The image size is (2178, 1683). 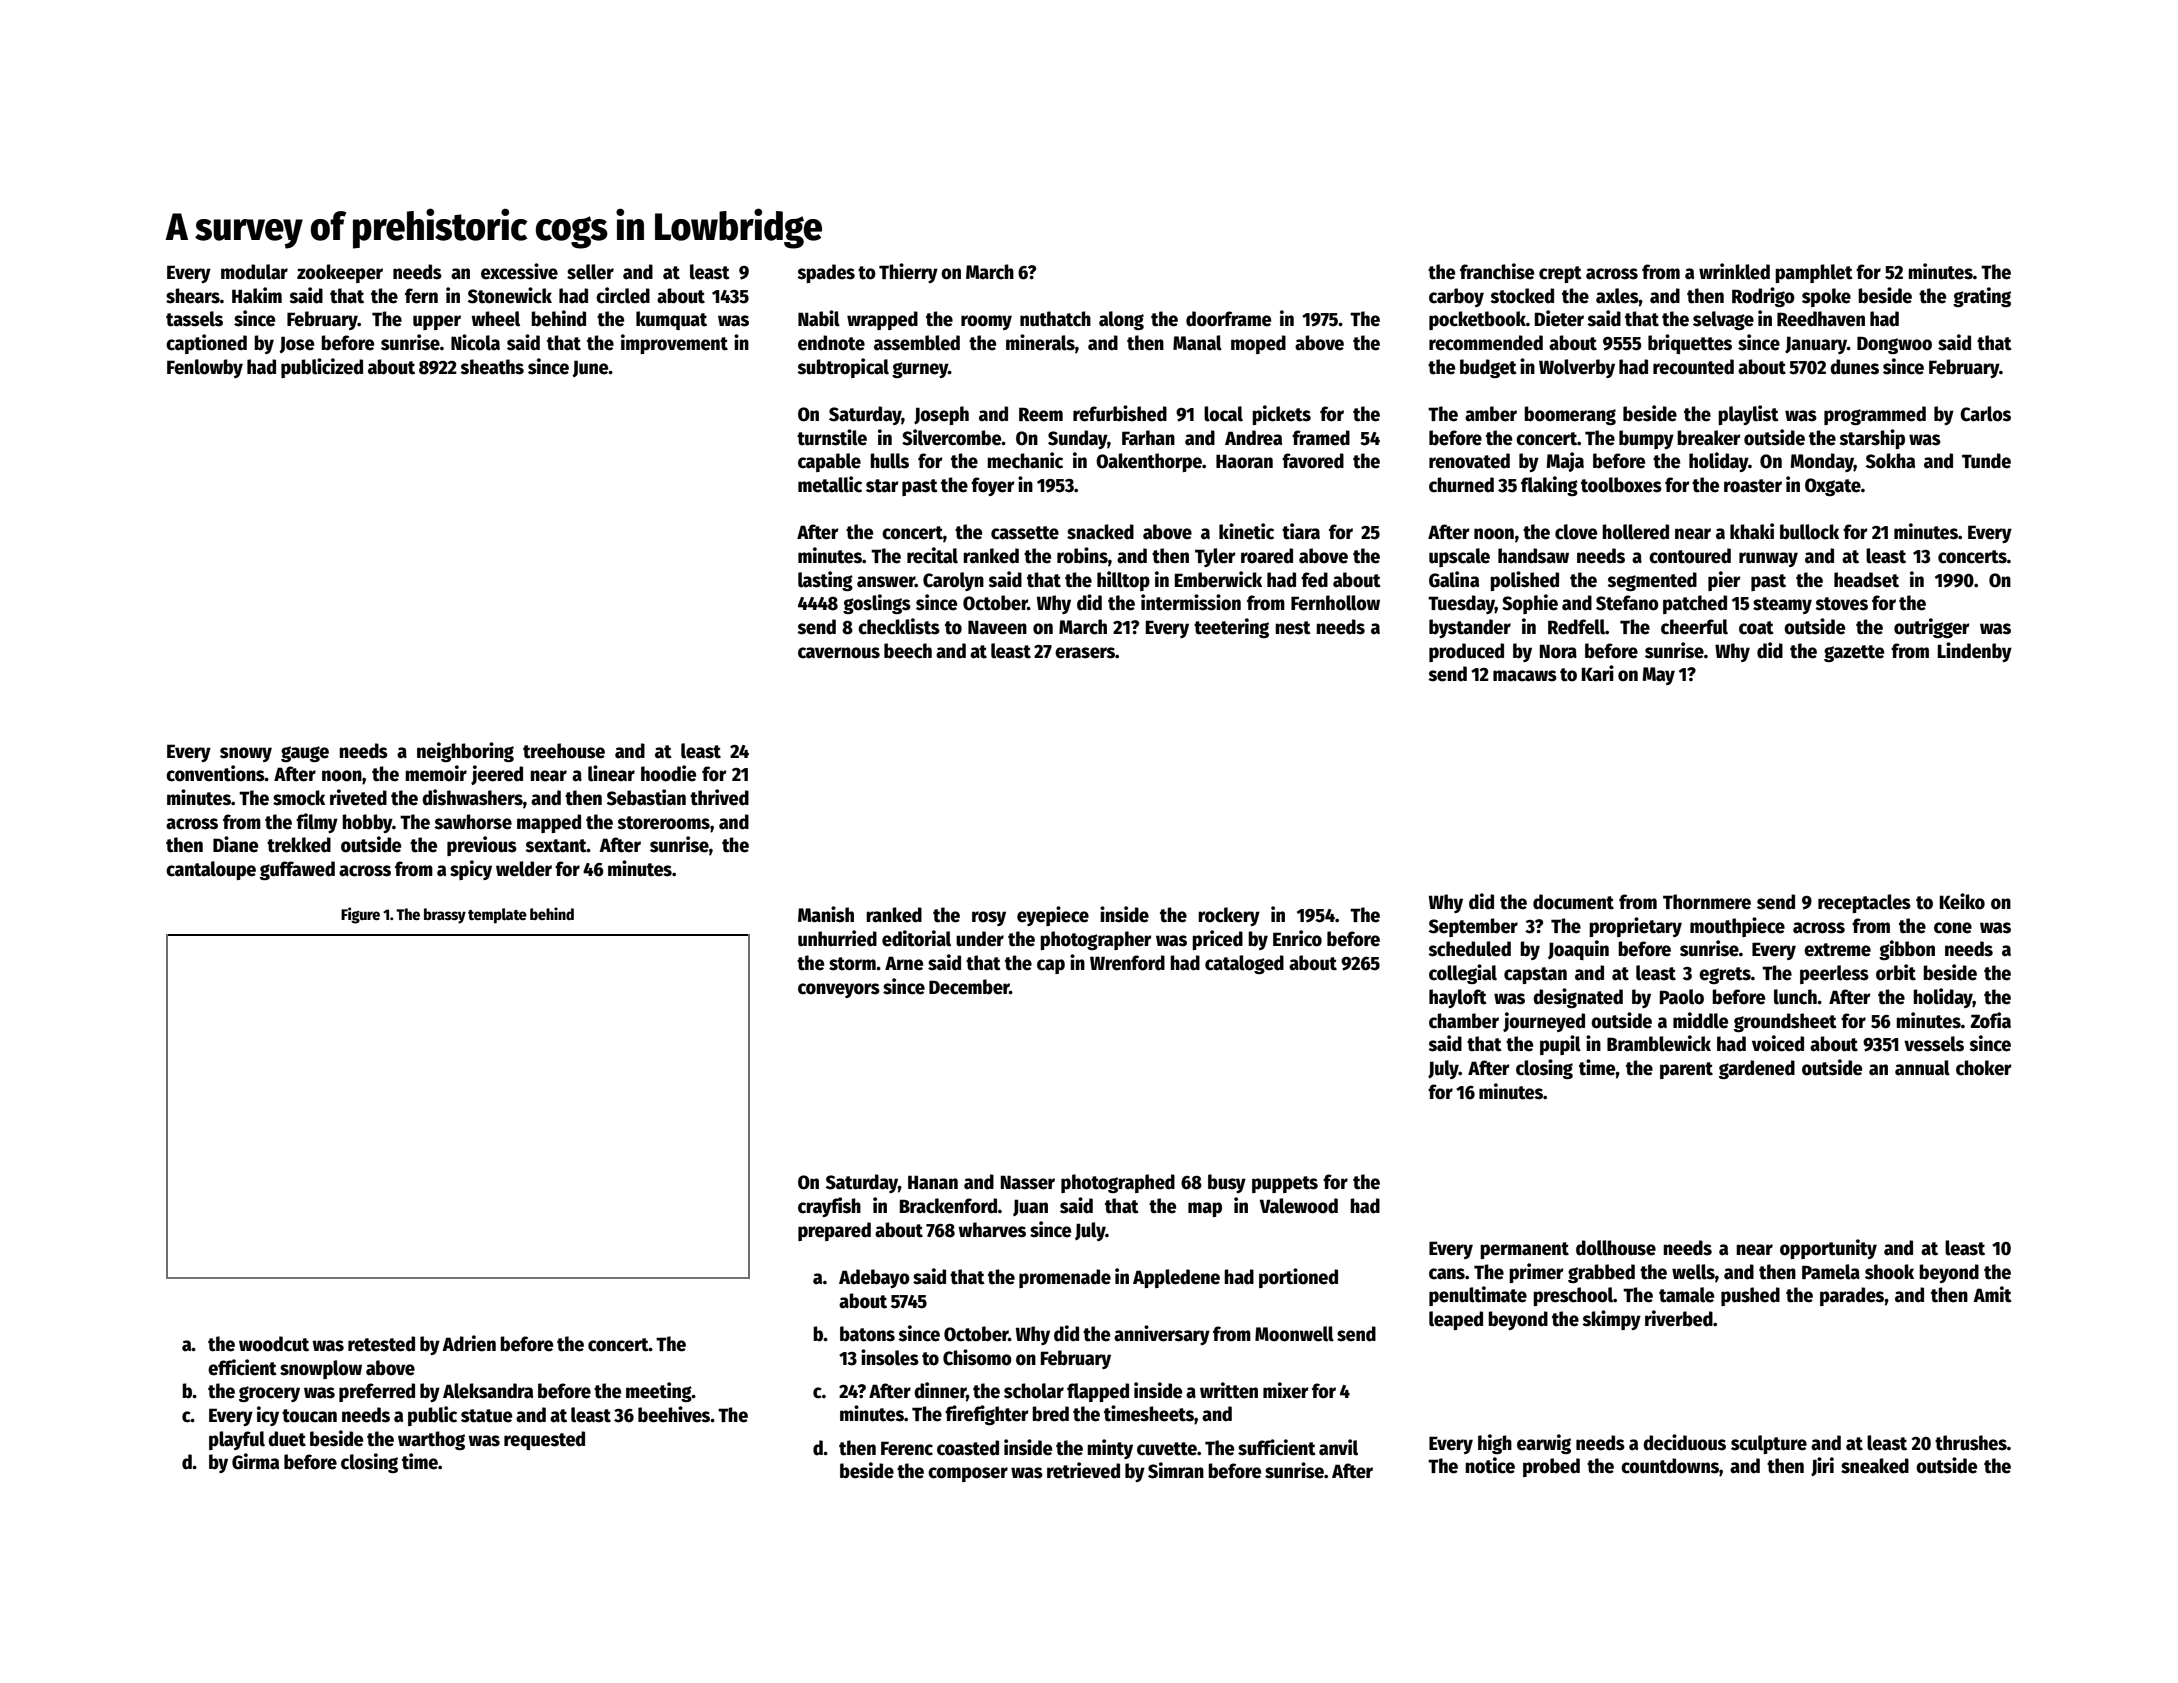 I want to click on annual, so click(x=1922, y=1068).
